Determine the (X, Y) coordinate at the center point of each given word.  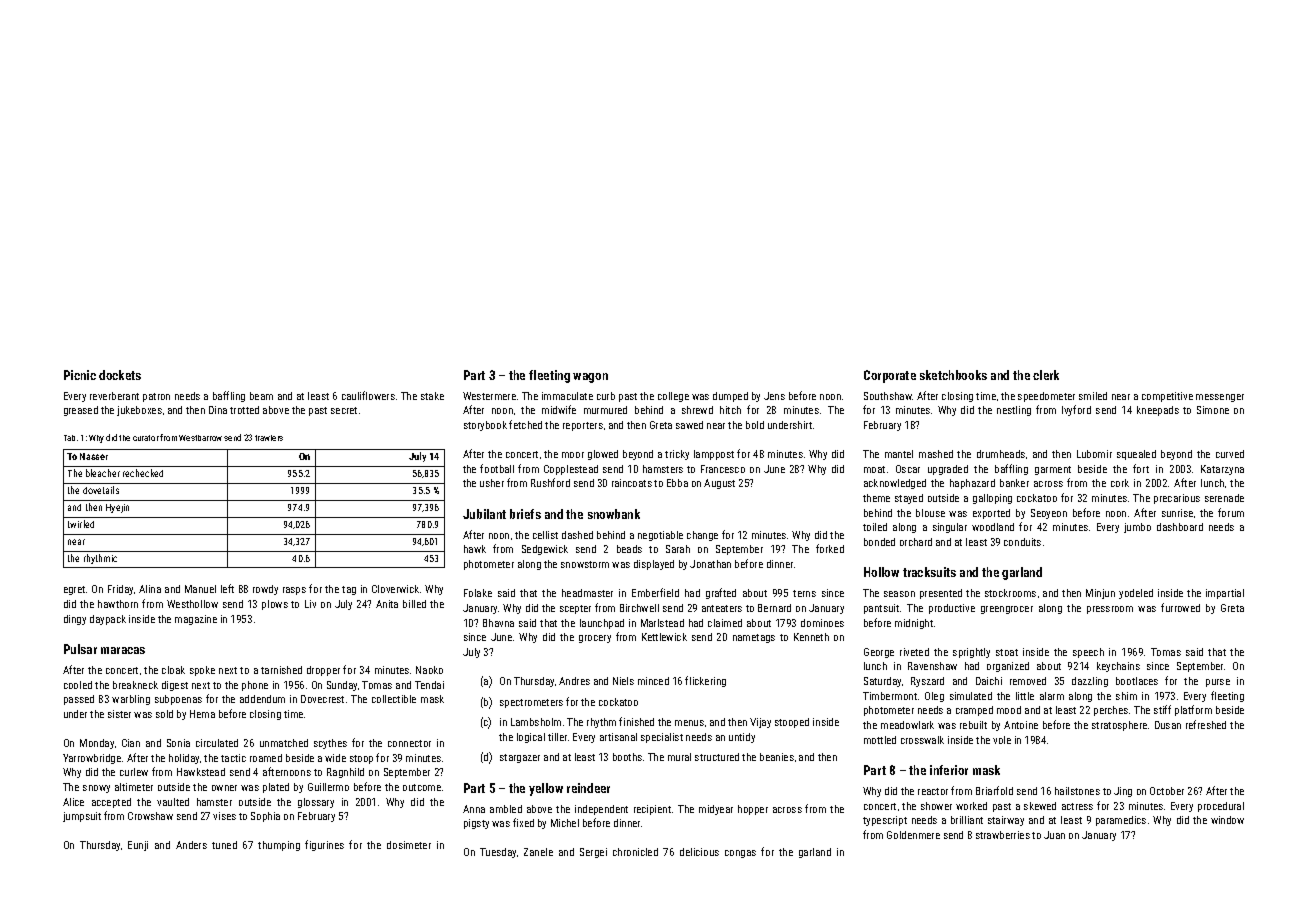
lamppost (714, 455)
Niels (623, 681)
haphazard (972, 484)
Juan (1054, 835)
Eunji (138, 846)
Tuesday (498, 853)
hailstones (1077, 791)
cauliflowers (368, 395)
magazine (196, 620)
